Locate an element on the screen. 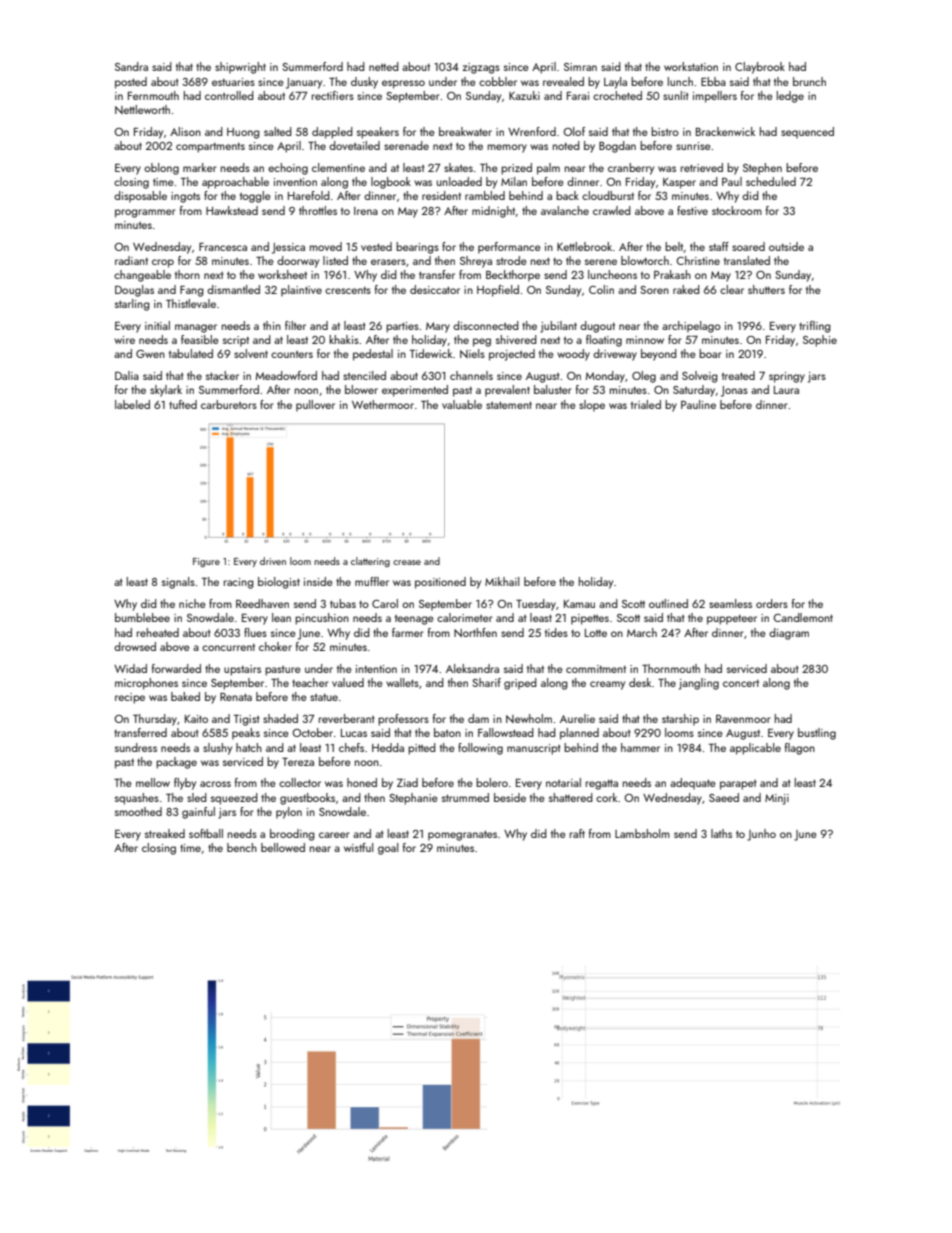 The width and height of the screenshot is (952, 1233). softball is located at coordinates (206, 833).
